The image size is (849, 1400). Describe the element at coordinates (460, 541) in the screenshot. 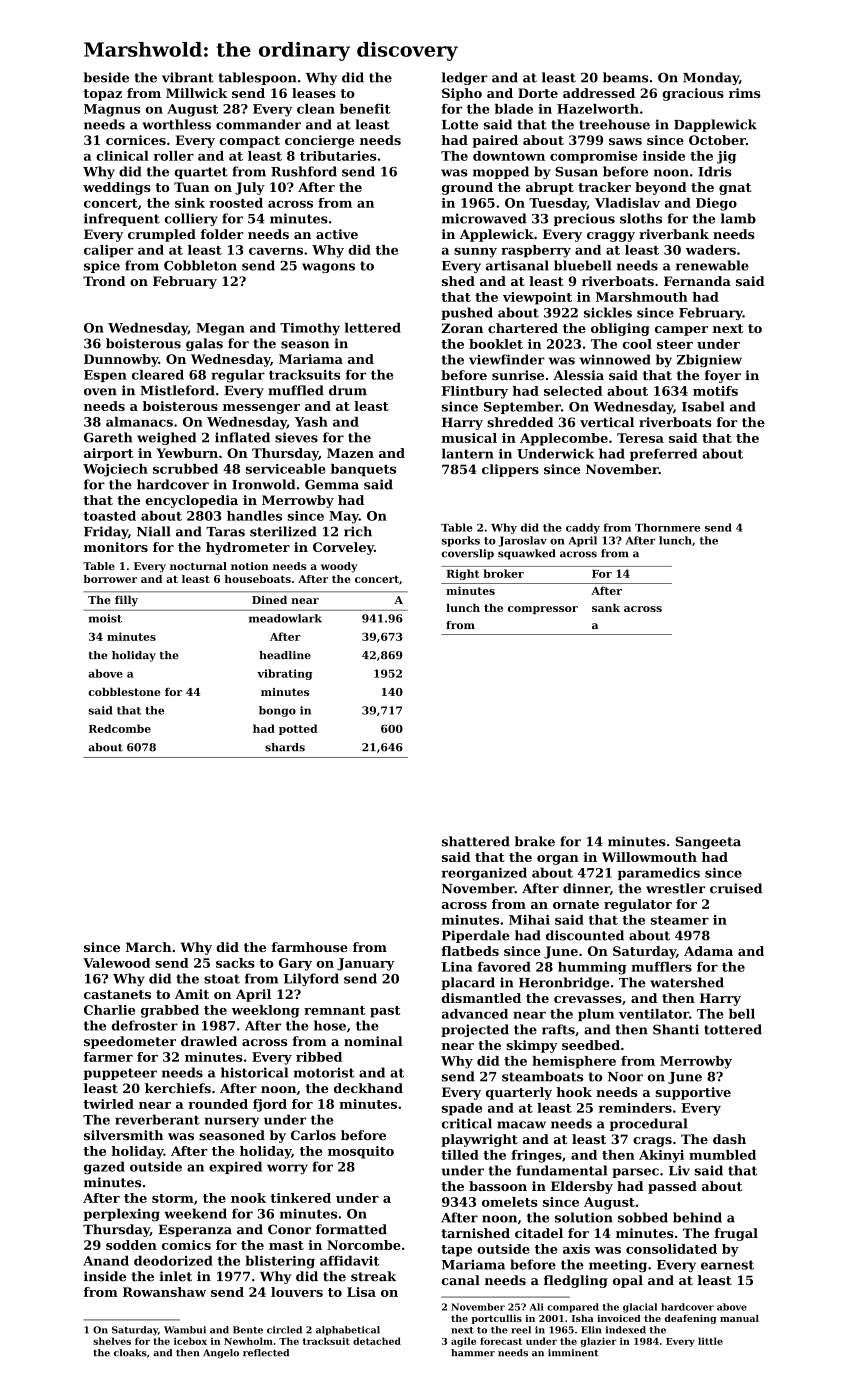

I see `sporks` at that location.
